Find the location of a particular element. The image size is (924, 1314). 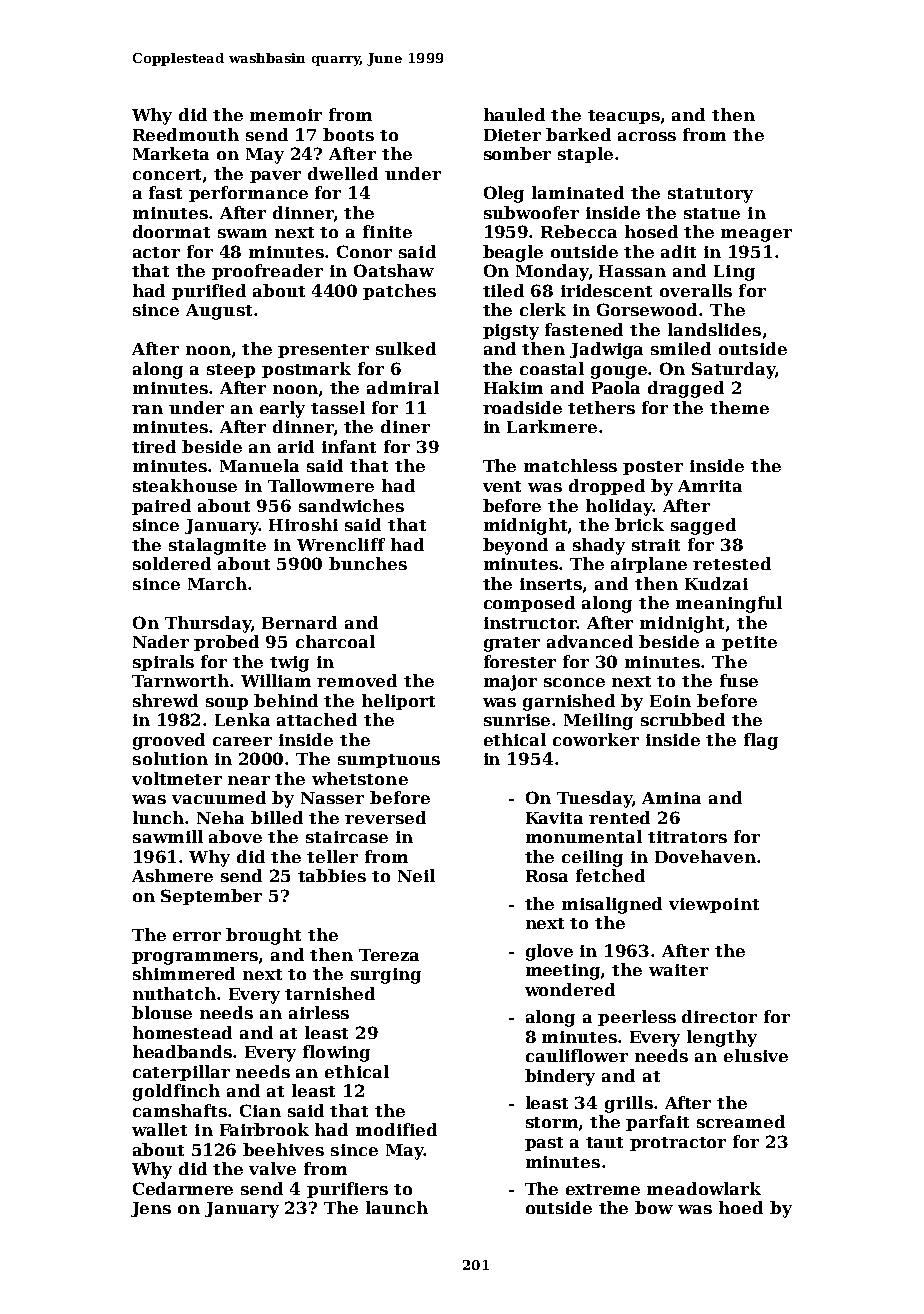

misaligned is located at coordinates (612, 905).
